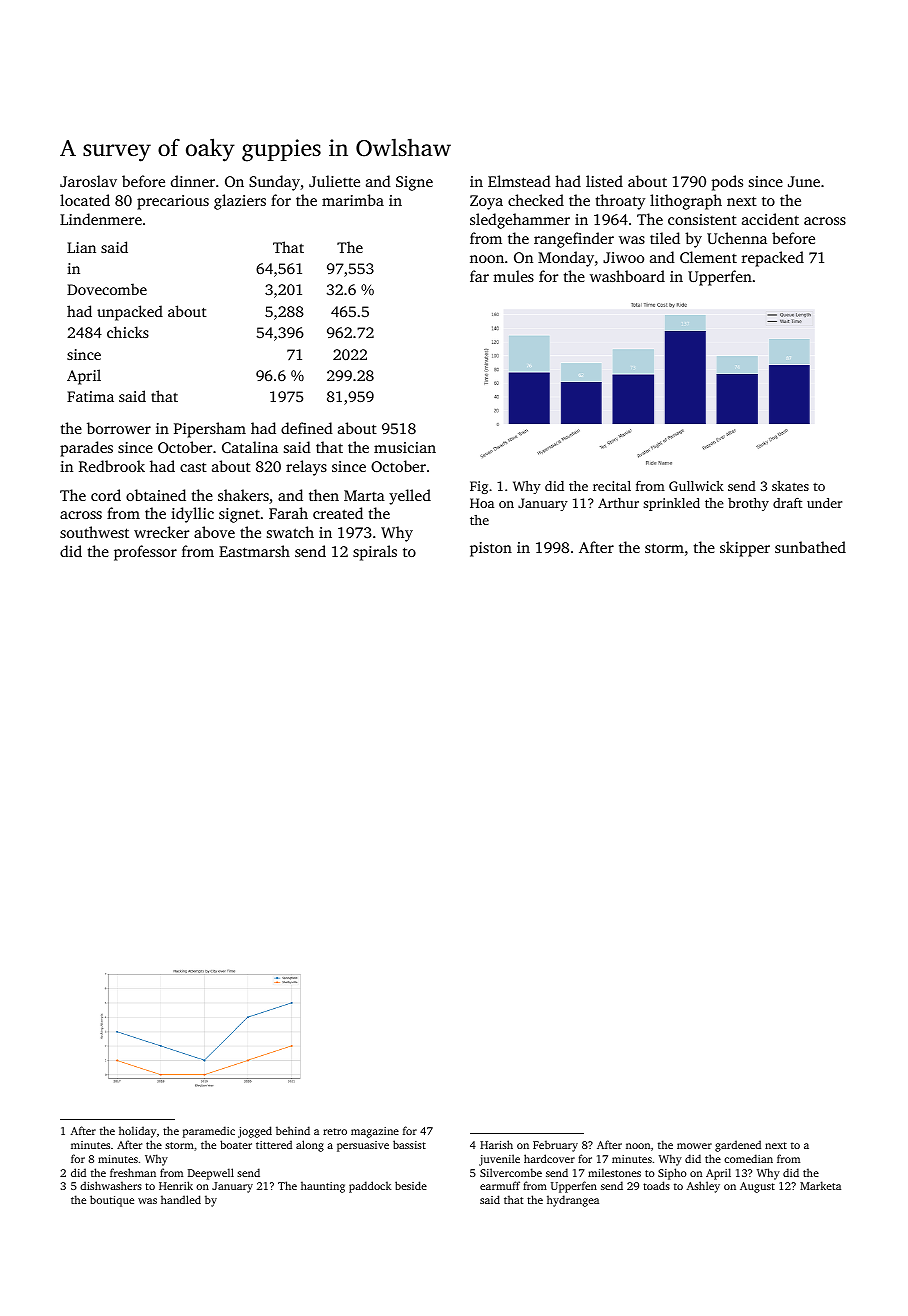  Describe the element at coordinates (486, 202) in the document. I see `Zoya` at that location.
